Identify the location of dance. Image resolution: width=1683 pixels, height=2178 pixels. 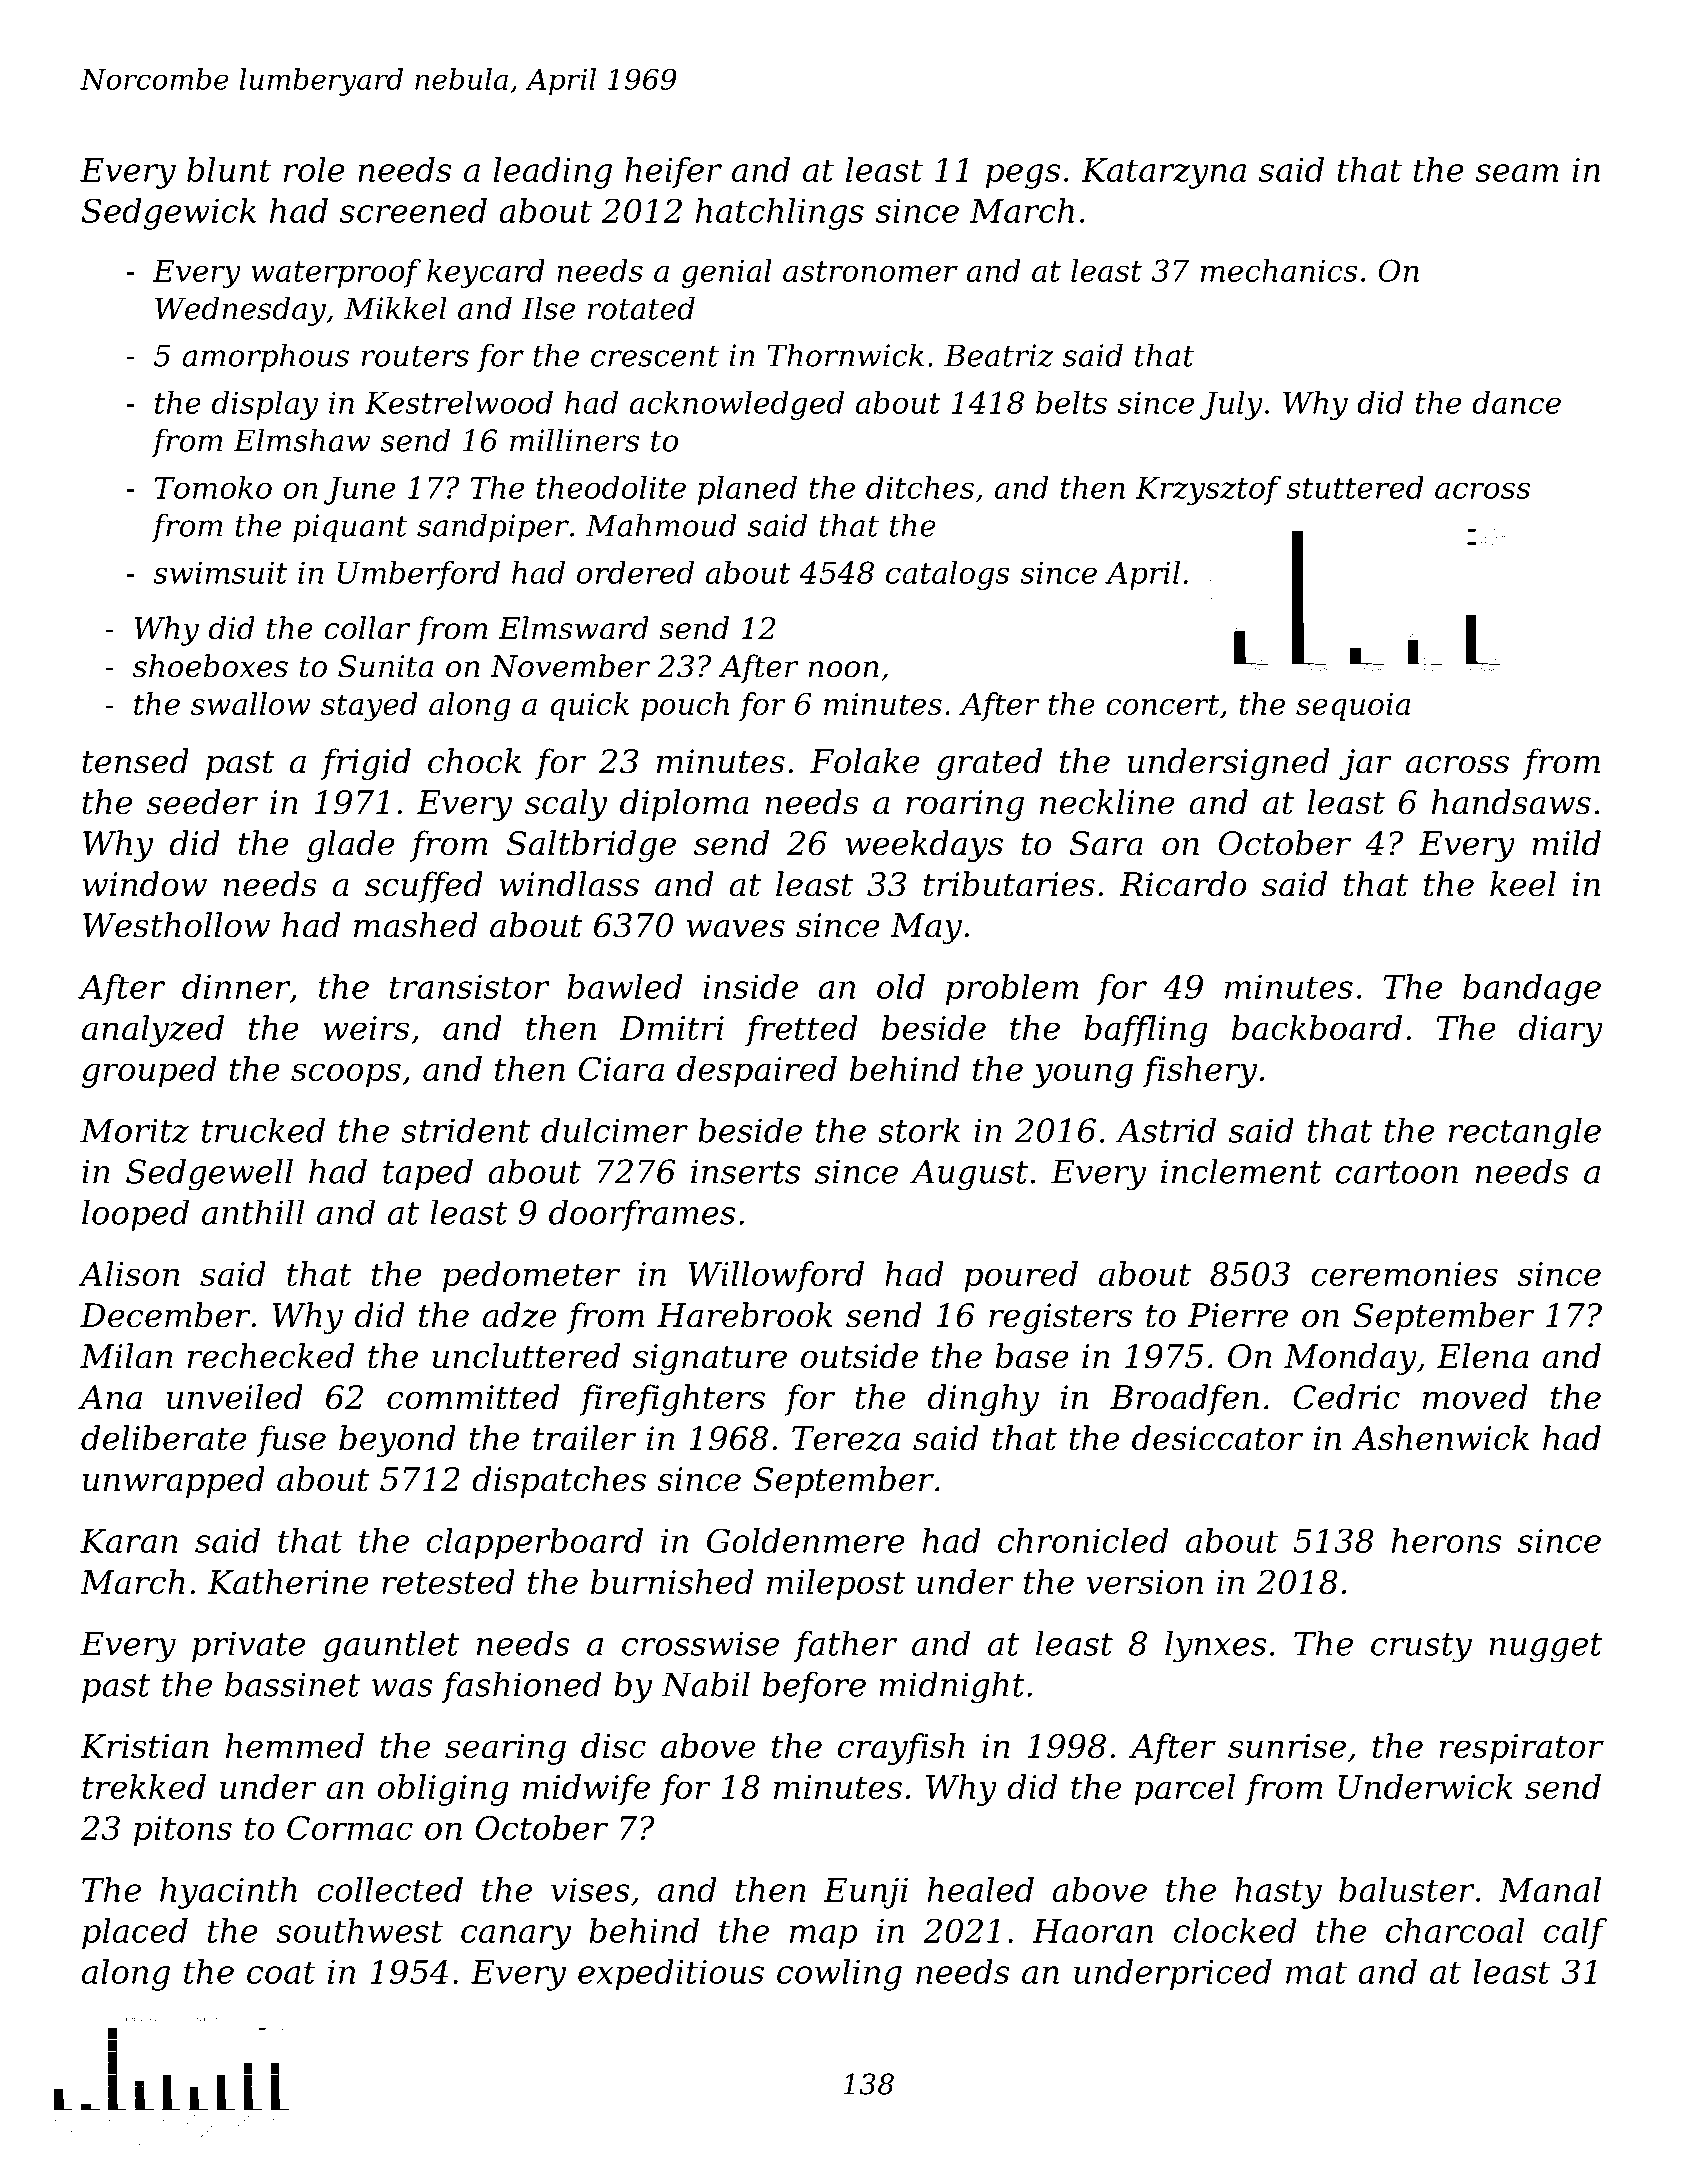
(1516, 402).
